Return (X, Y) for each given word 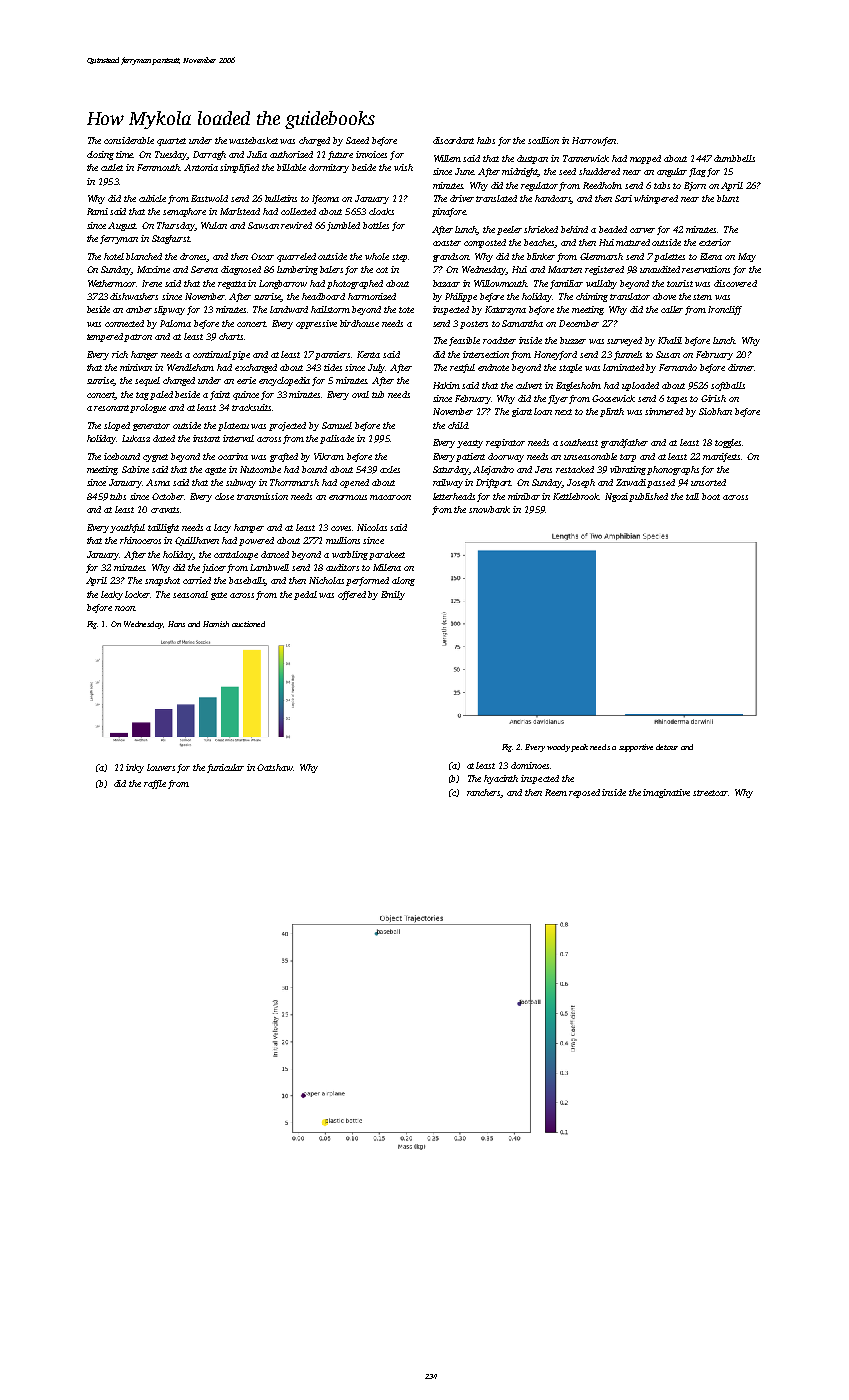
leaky (112, 595)
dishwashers (134, 296)
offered (352, 595)
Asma (158, 482)
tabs (662, 185)
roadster (499, 340)
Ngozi (616, 497)
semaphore (184, 212)
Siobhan (715, 411)
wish (403, 167)
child (458, 425)
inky (135, 768)
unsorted (708, 482)
